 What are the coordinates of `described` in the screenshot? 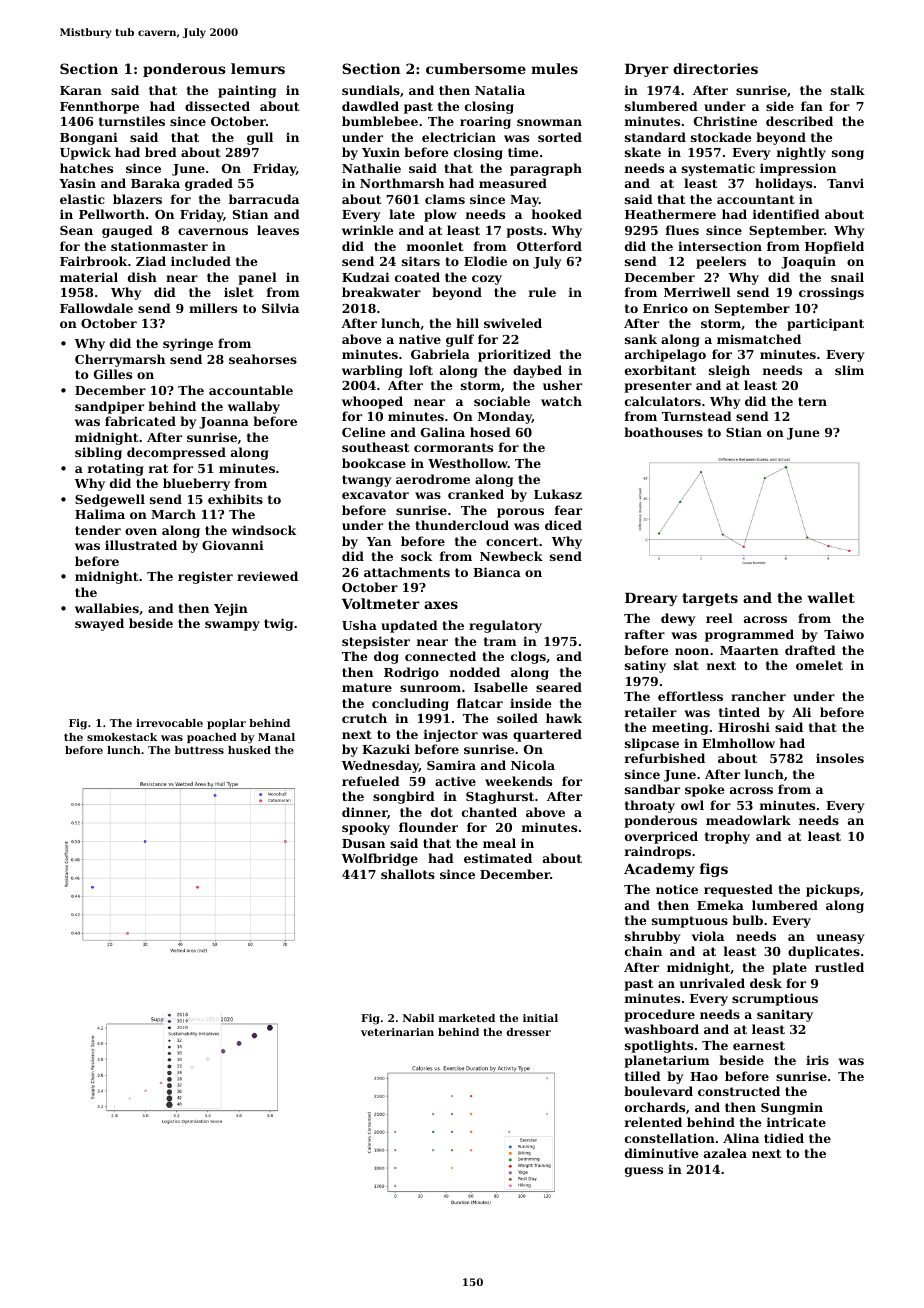 It's located at (799, 121).
